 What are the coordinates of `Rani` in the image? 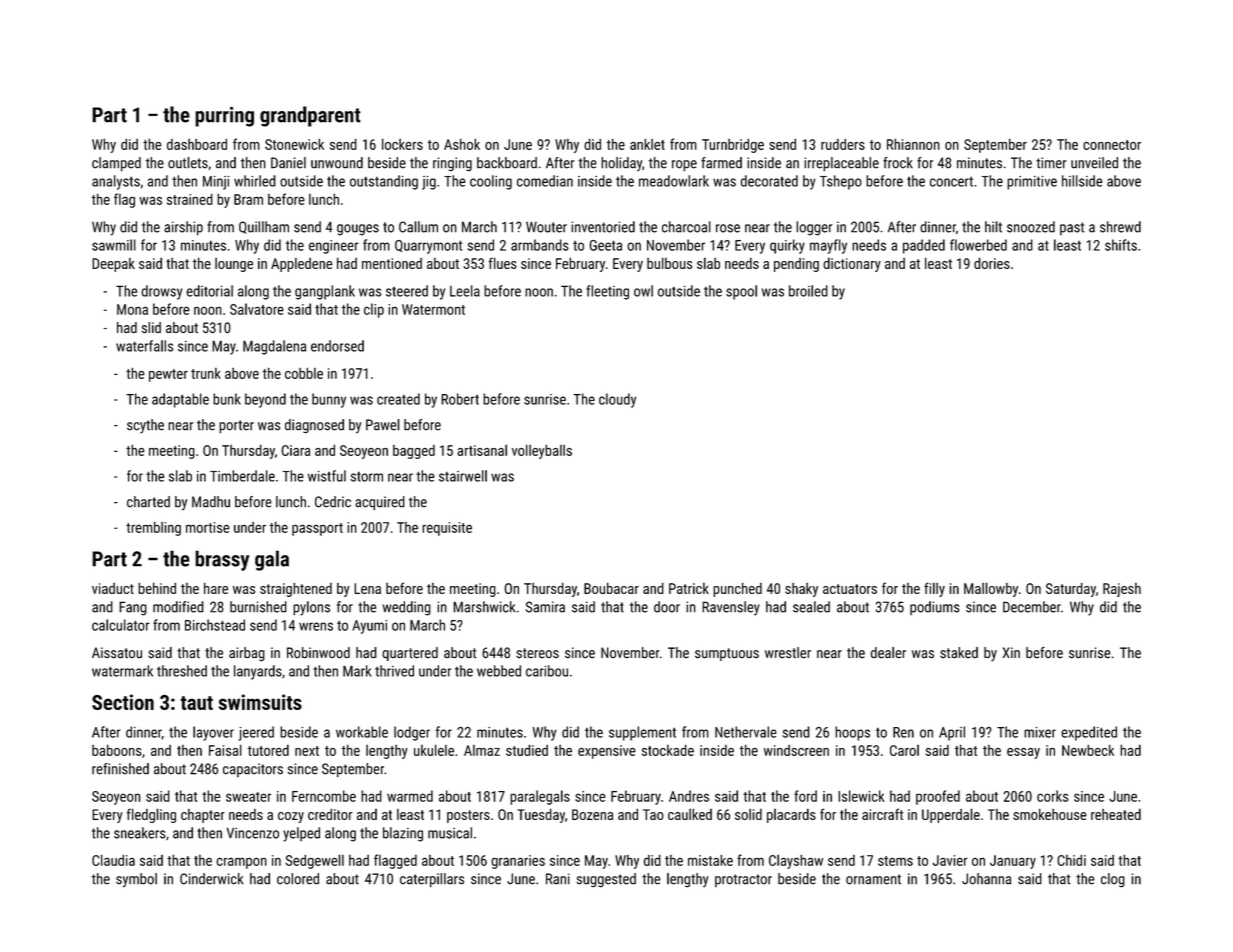 It's located at (558, 879).
